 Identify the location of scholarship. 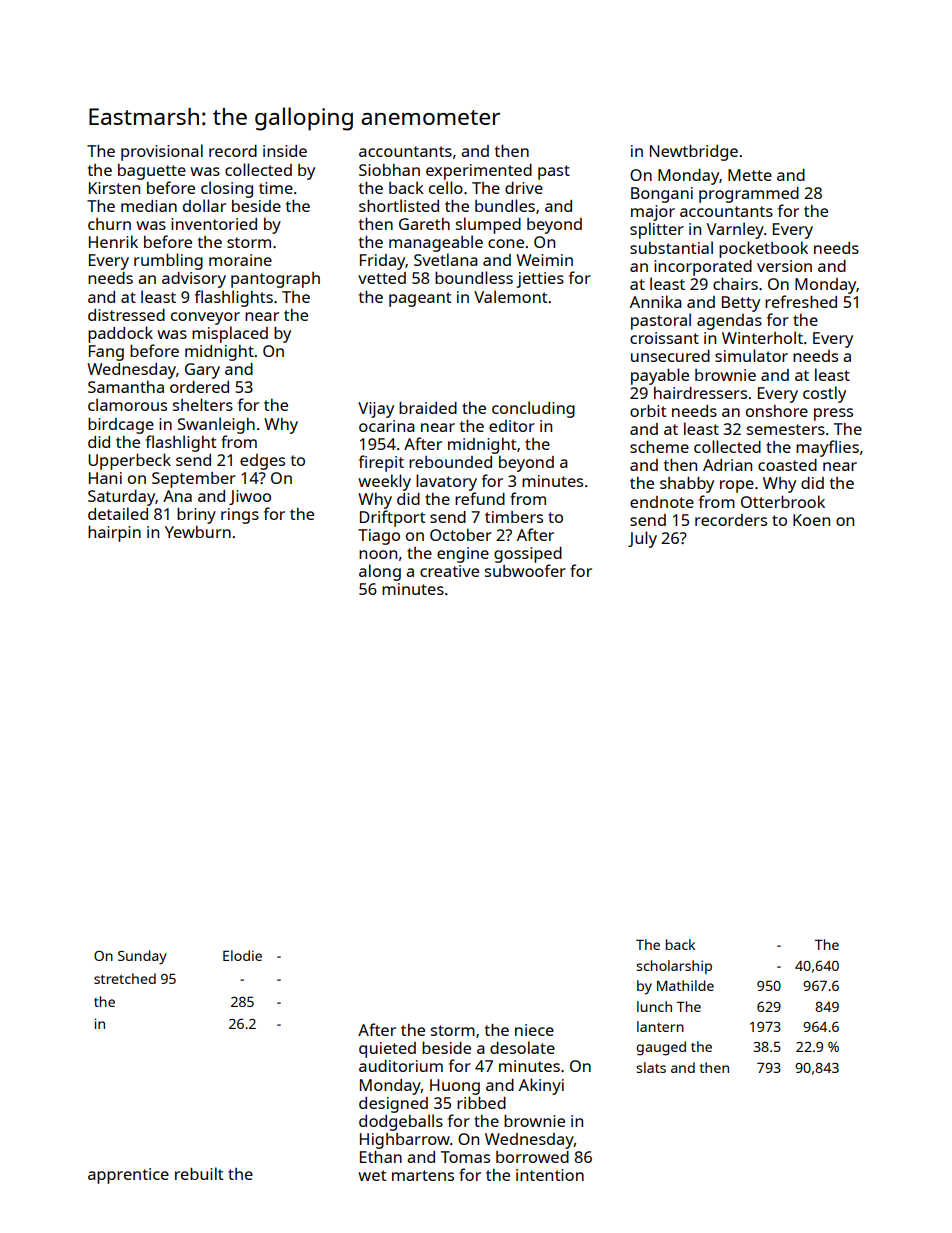
(674, 967).
